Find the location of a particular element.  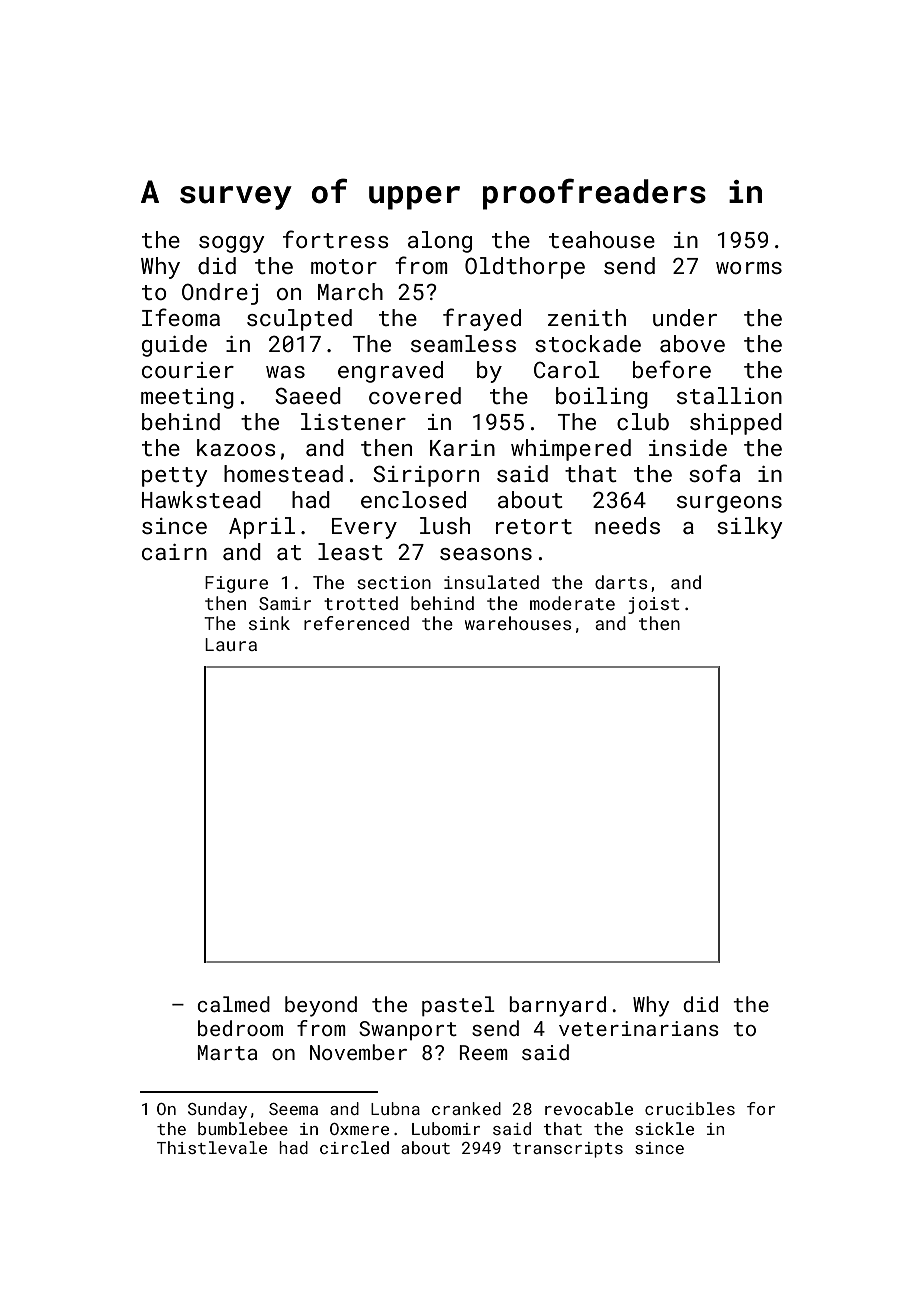

Thistlevale is located at coordinates (212, 1147).
